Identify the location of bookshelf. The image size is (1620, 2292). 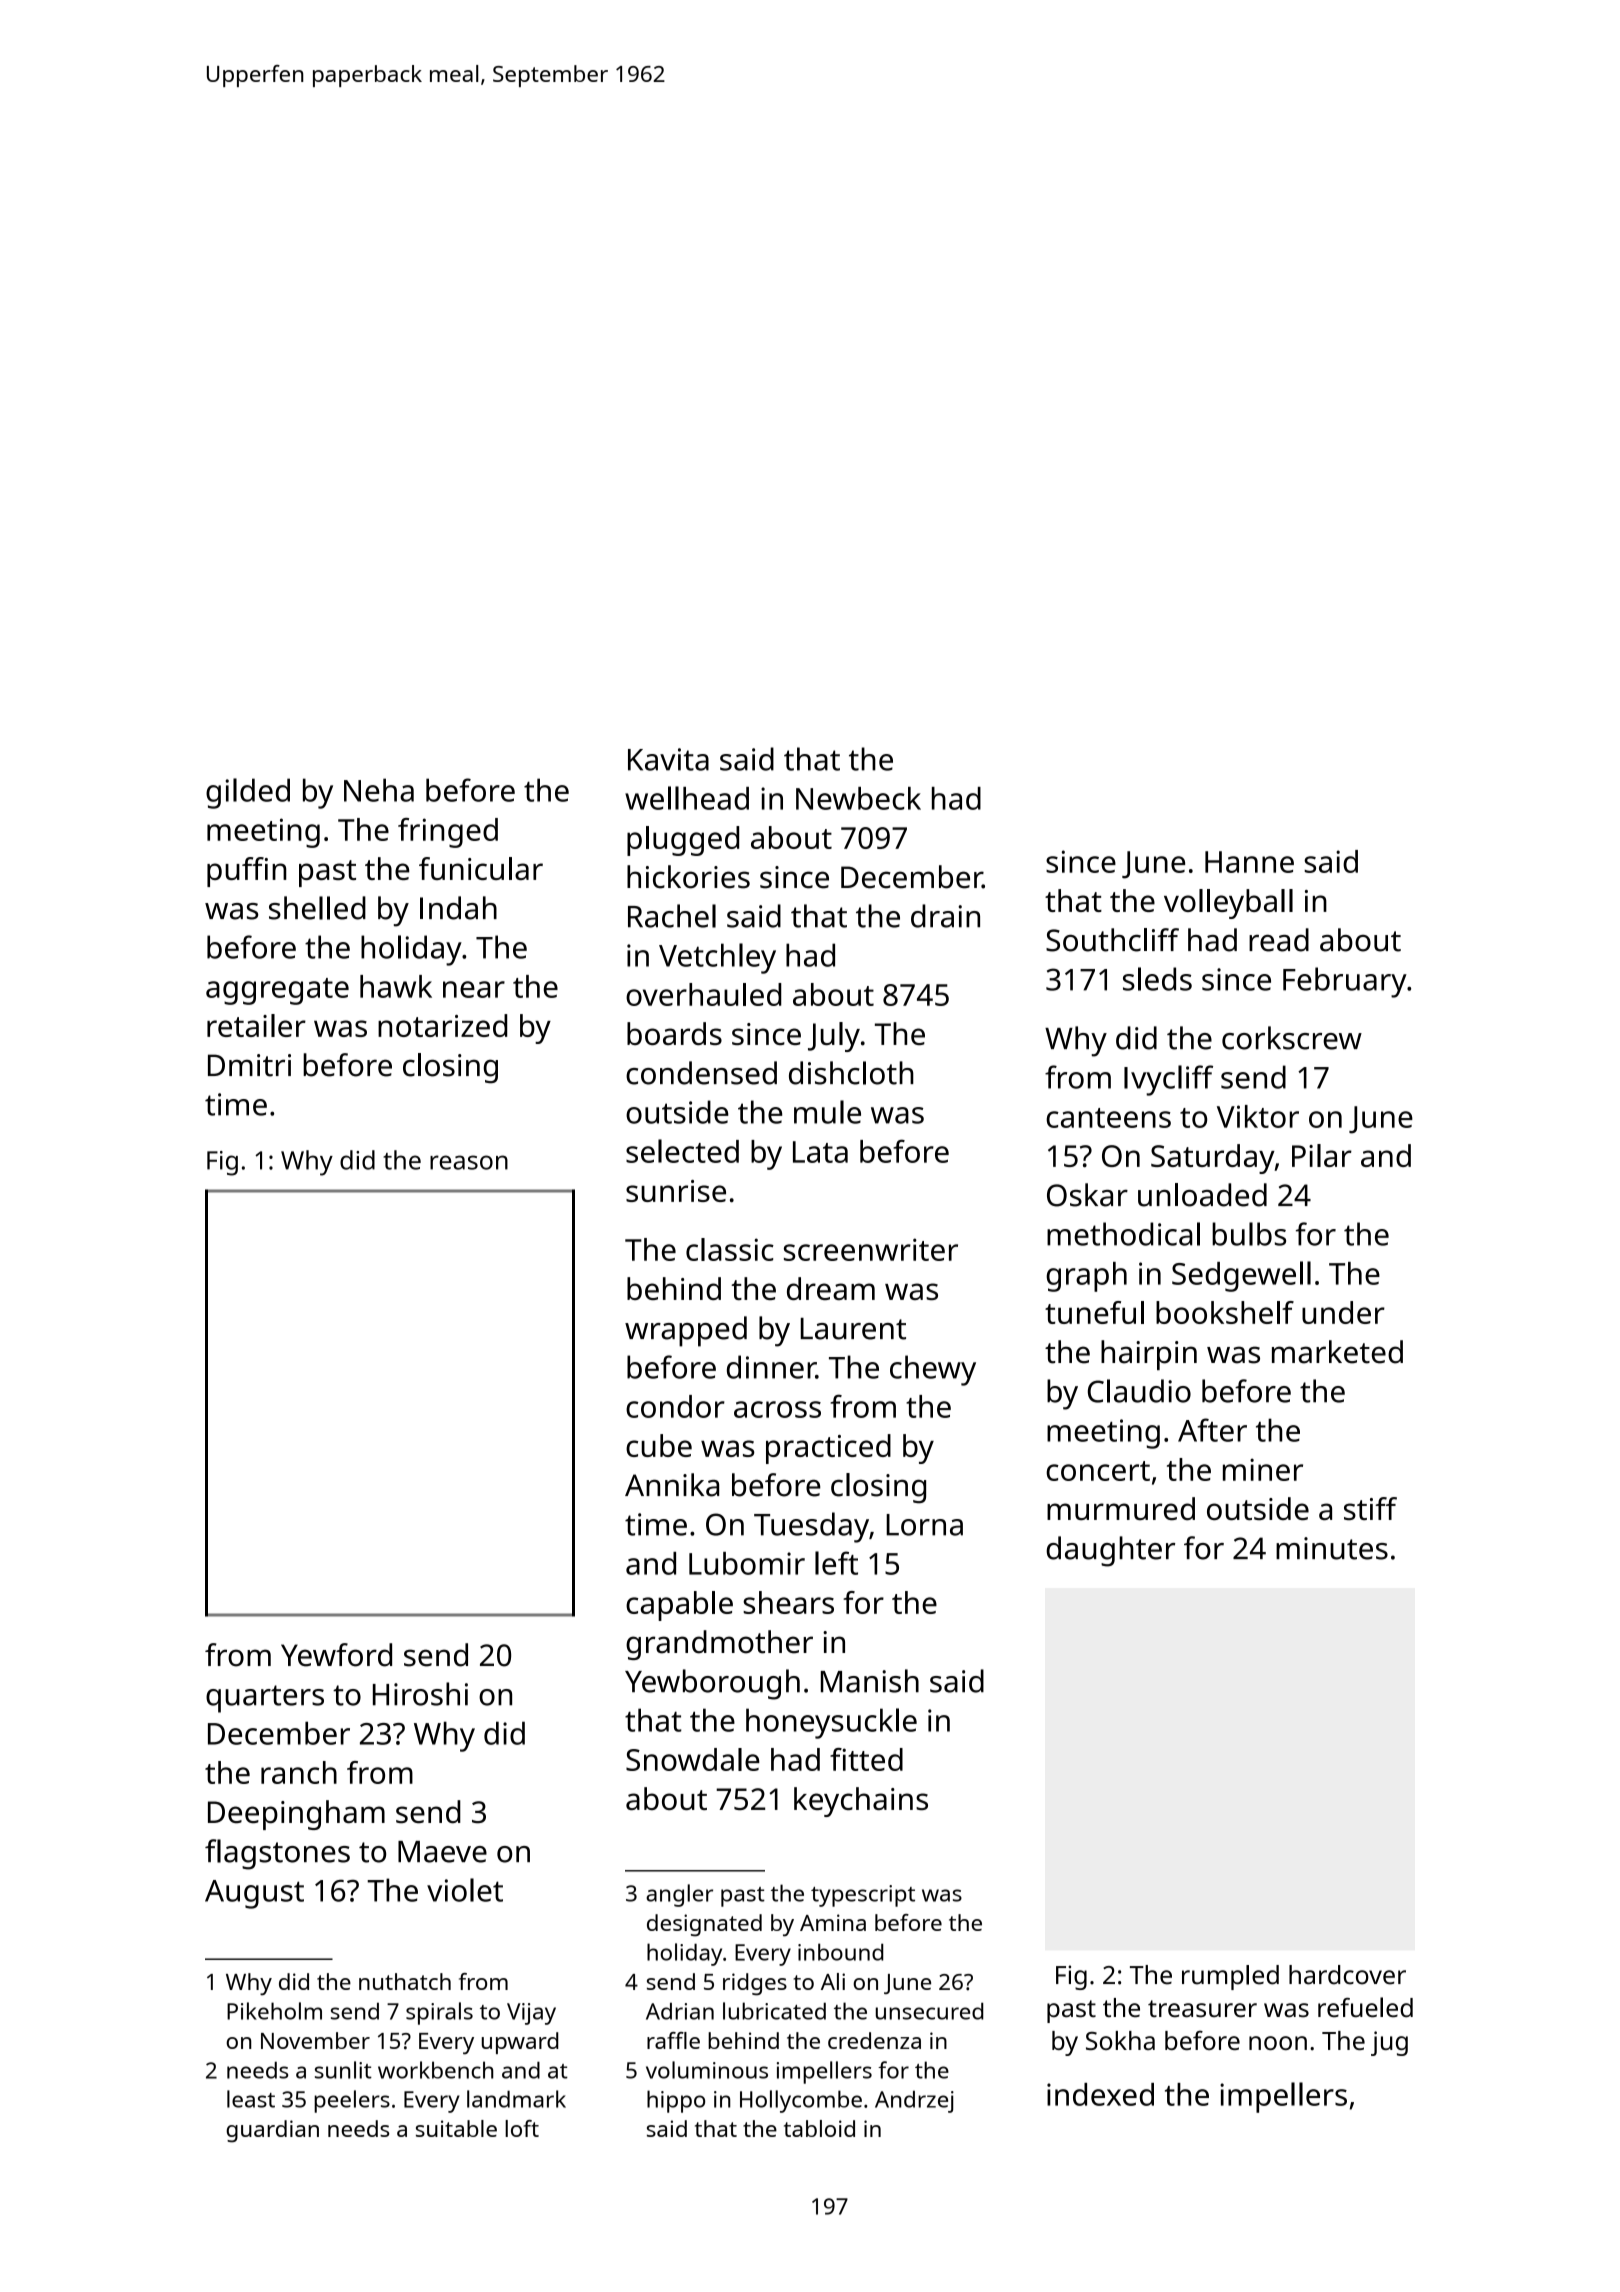
(1225, 1312).
